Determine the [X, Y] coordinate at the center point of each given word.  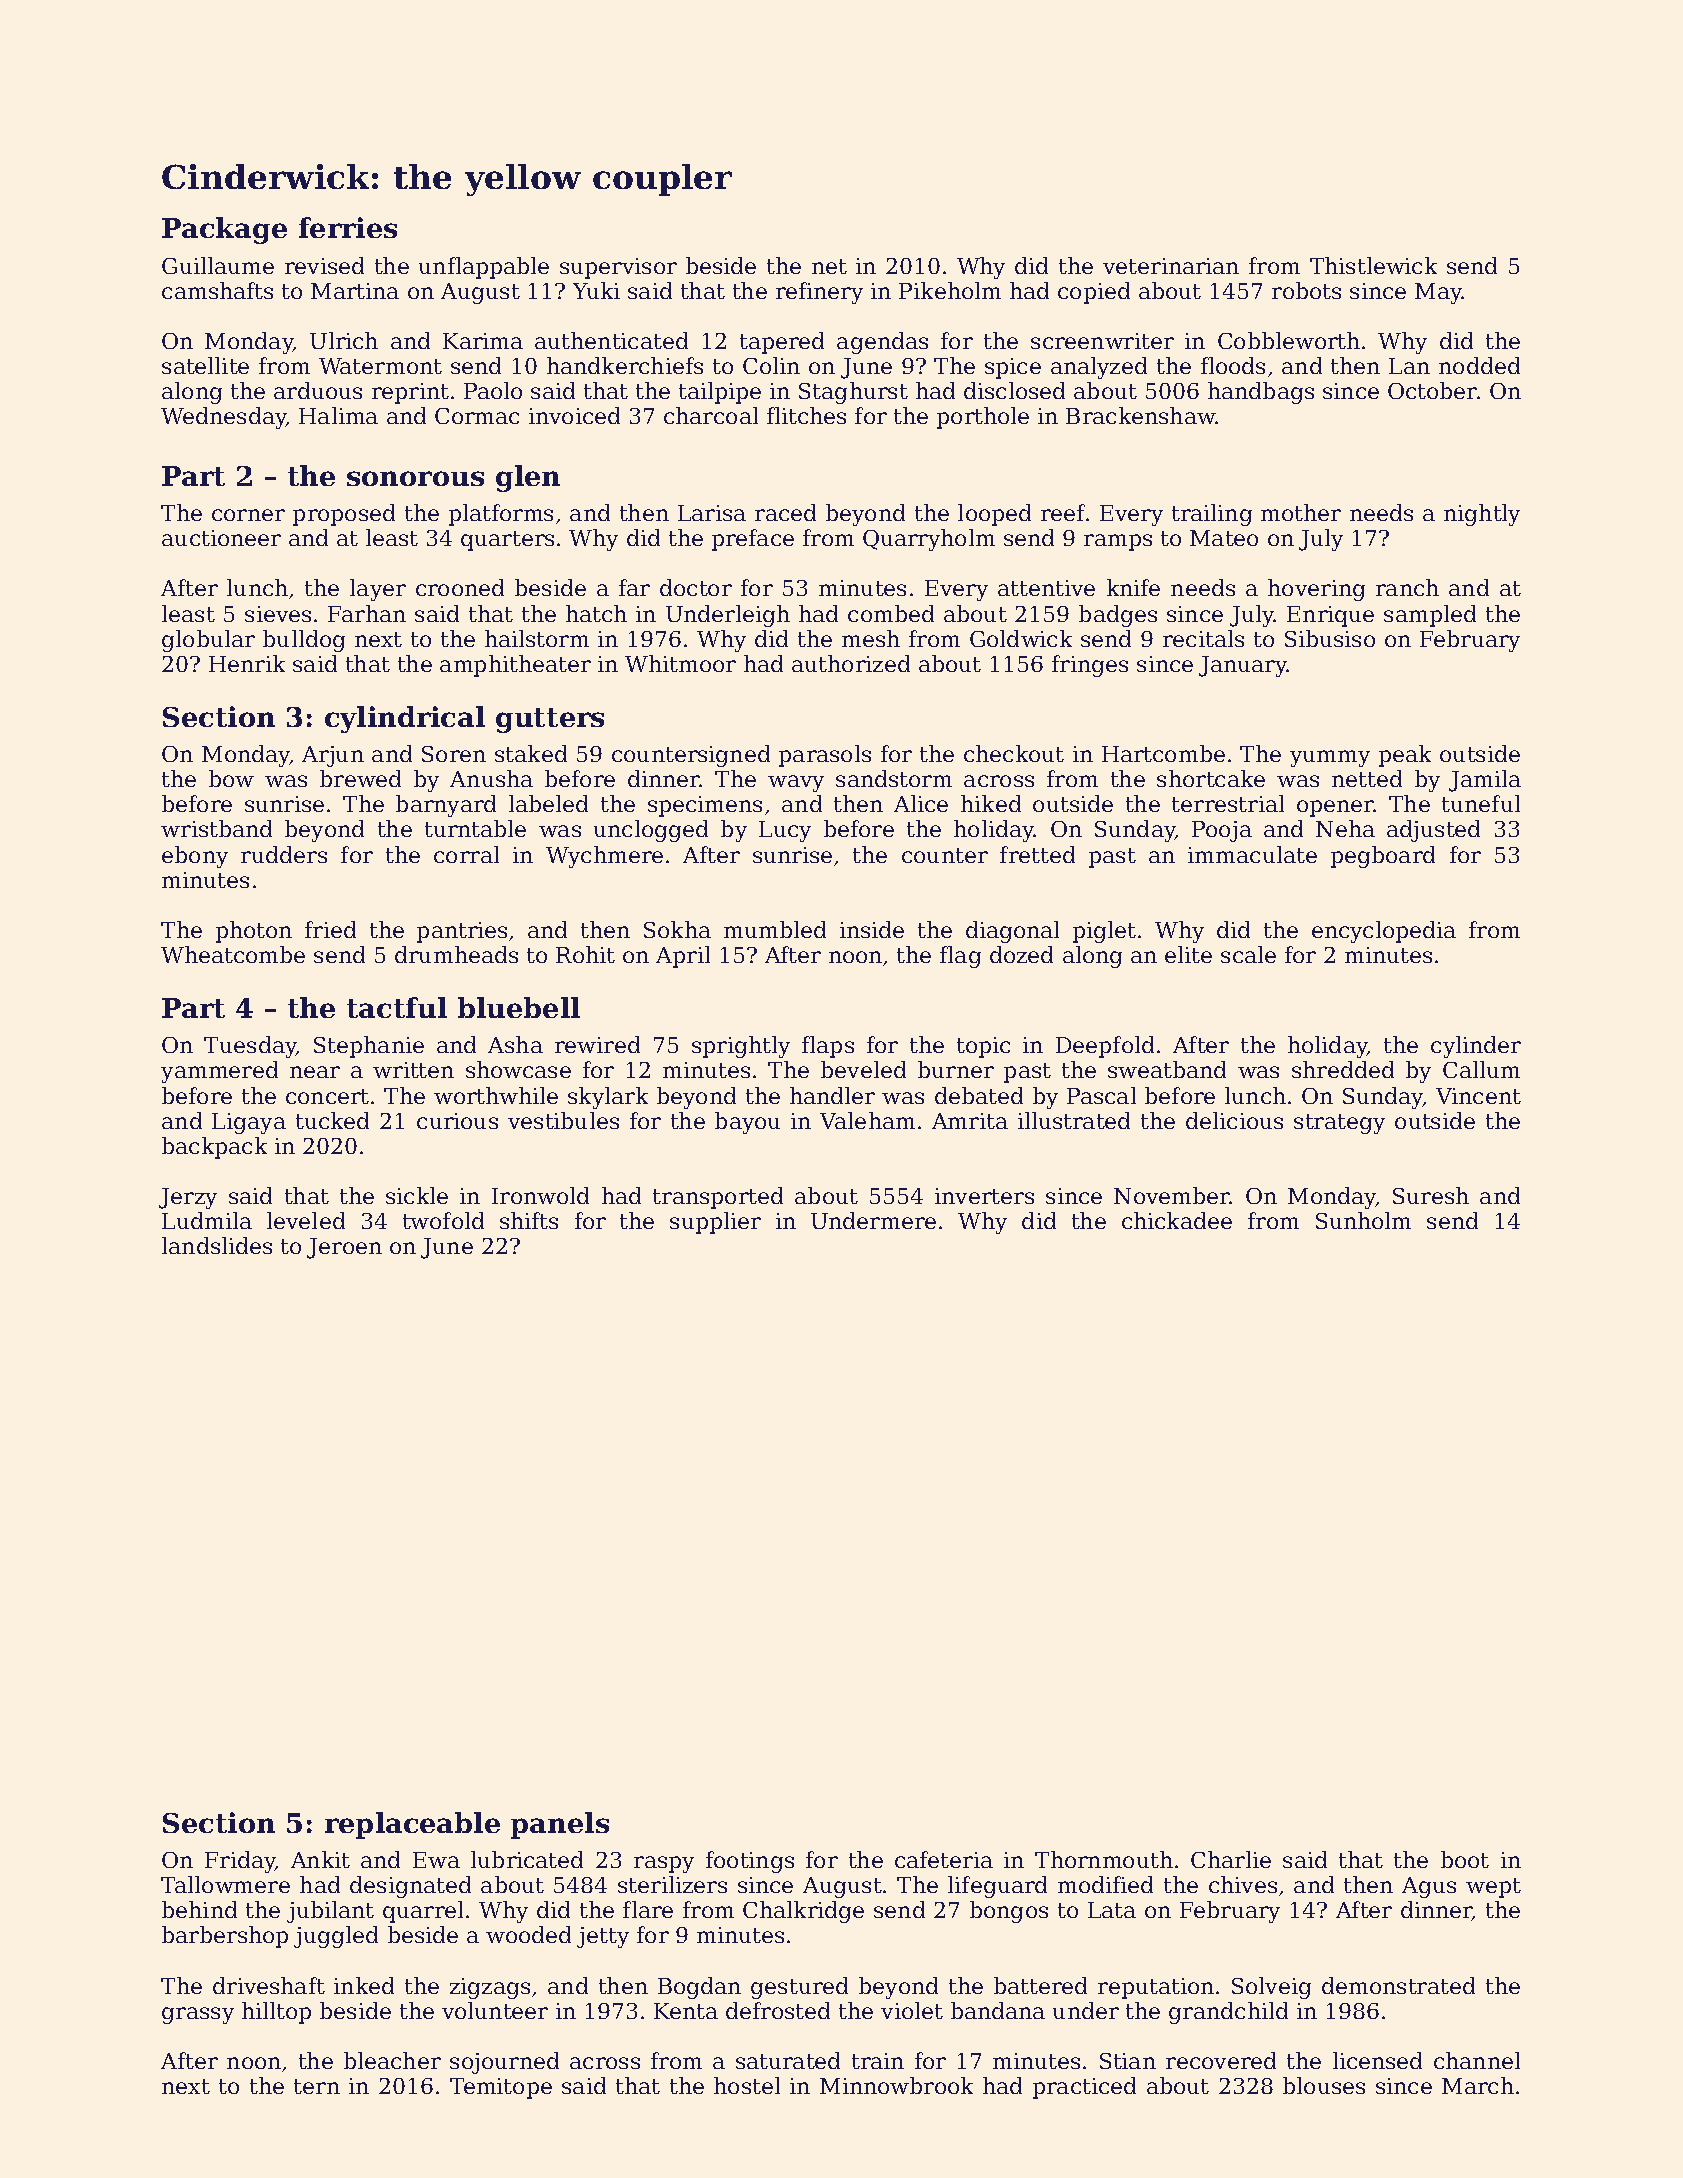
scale [1248, 954]
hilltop [276, 2013]
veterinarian [1171, 266]
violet [912, 2010]
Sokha [677, 929]
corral [466, 854]
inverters [984, 1196]
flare [648, 1909]
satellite [205, 365]
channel [1477, 2060]
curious [457, 1121]
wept [1493, 1888]
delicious [1234, 1120]
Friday [240, 1862]
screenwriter [1102, 341]
